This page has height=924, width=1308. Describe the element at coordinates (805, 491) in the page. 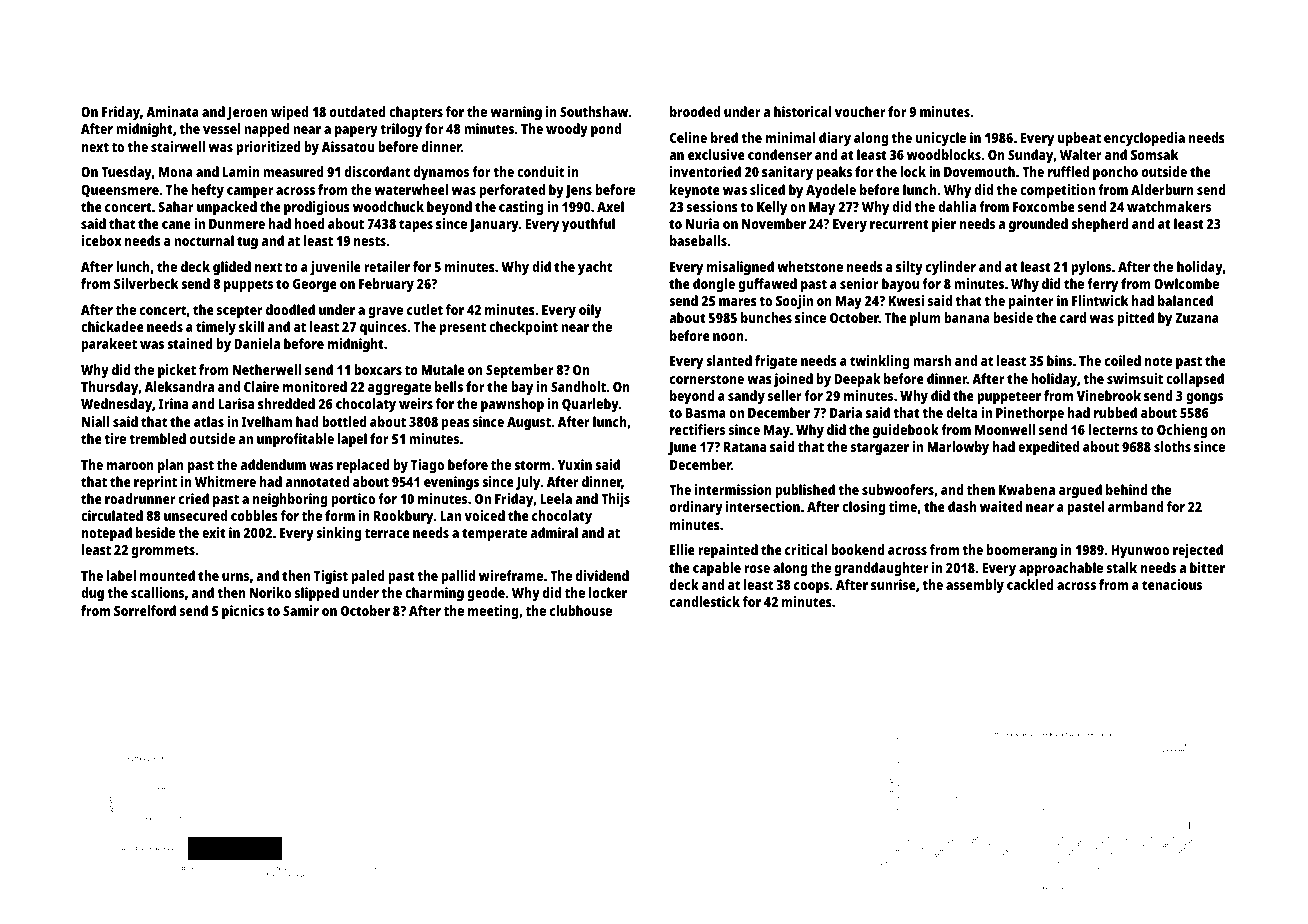

I see `published` at that location.
